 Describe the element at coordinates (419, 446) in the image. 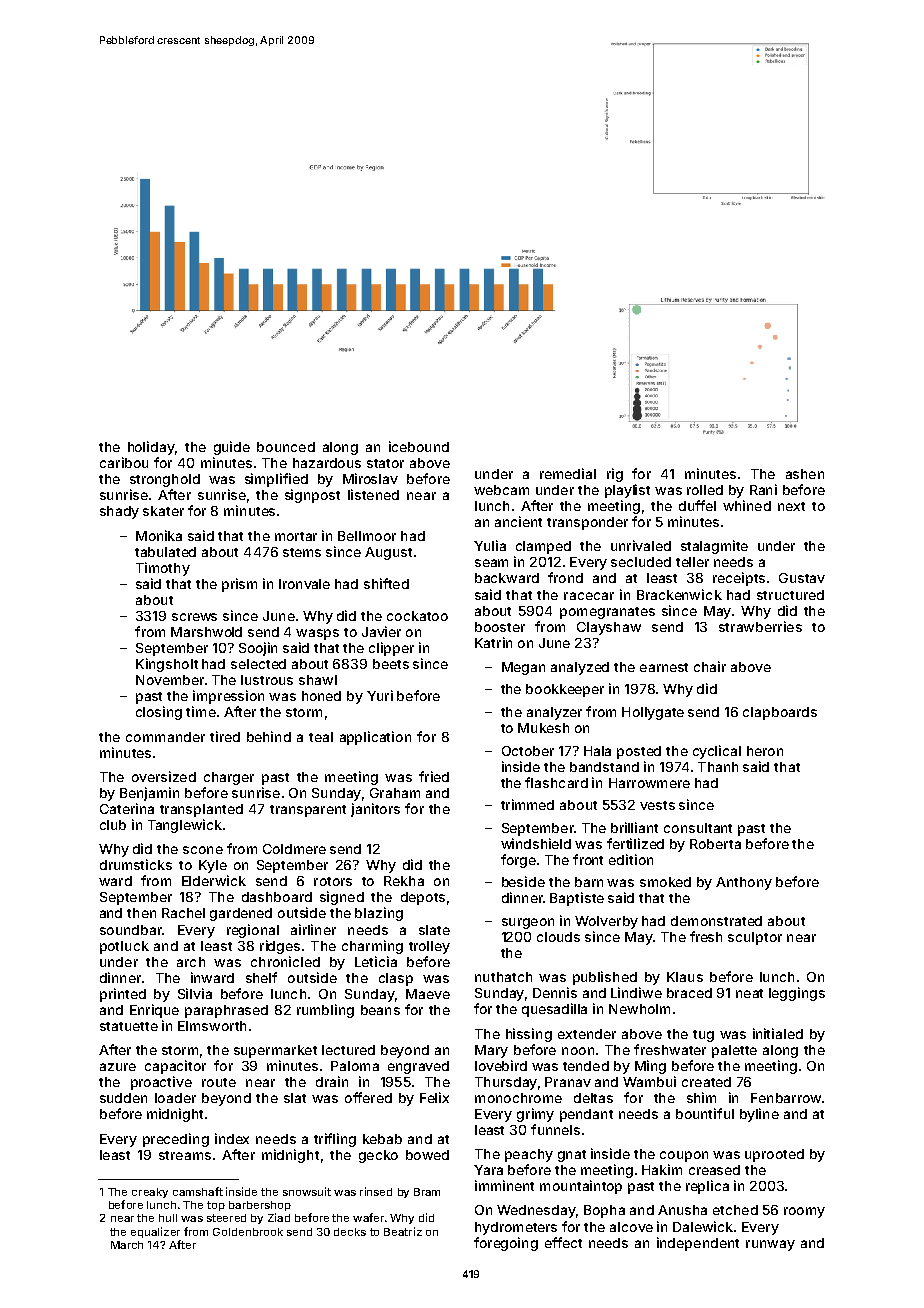

I see `icebound` at that location.
